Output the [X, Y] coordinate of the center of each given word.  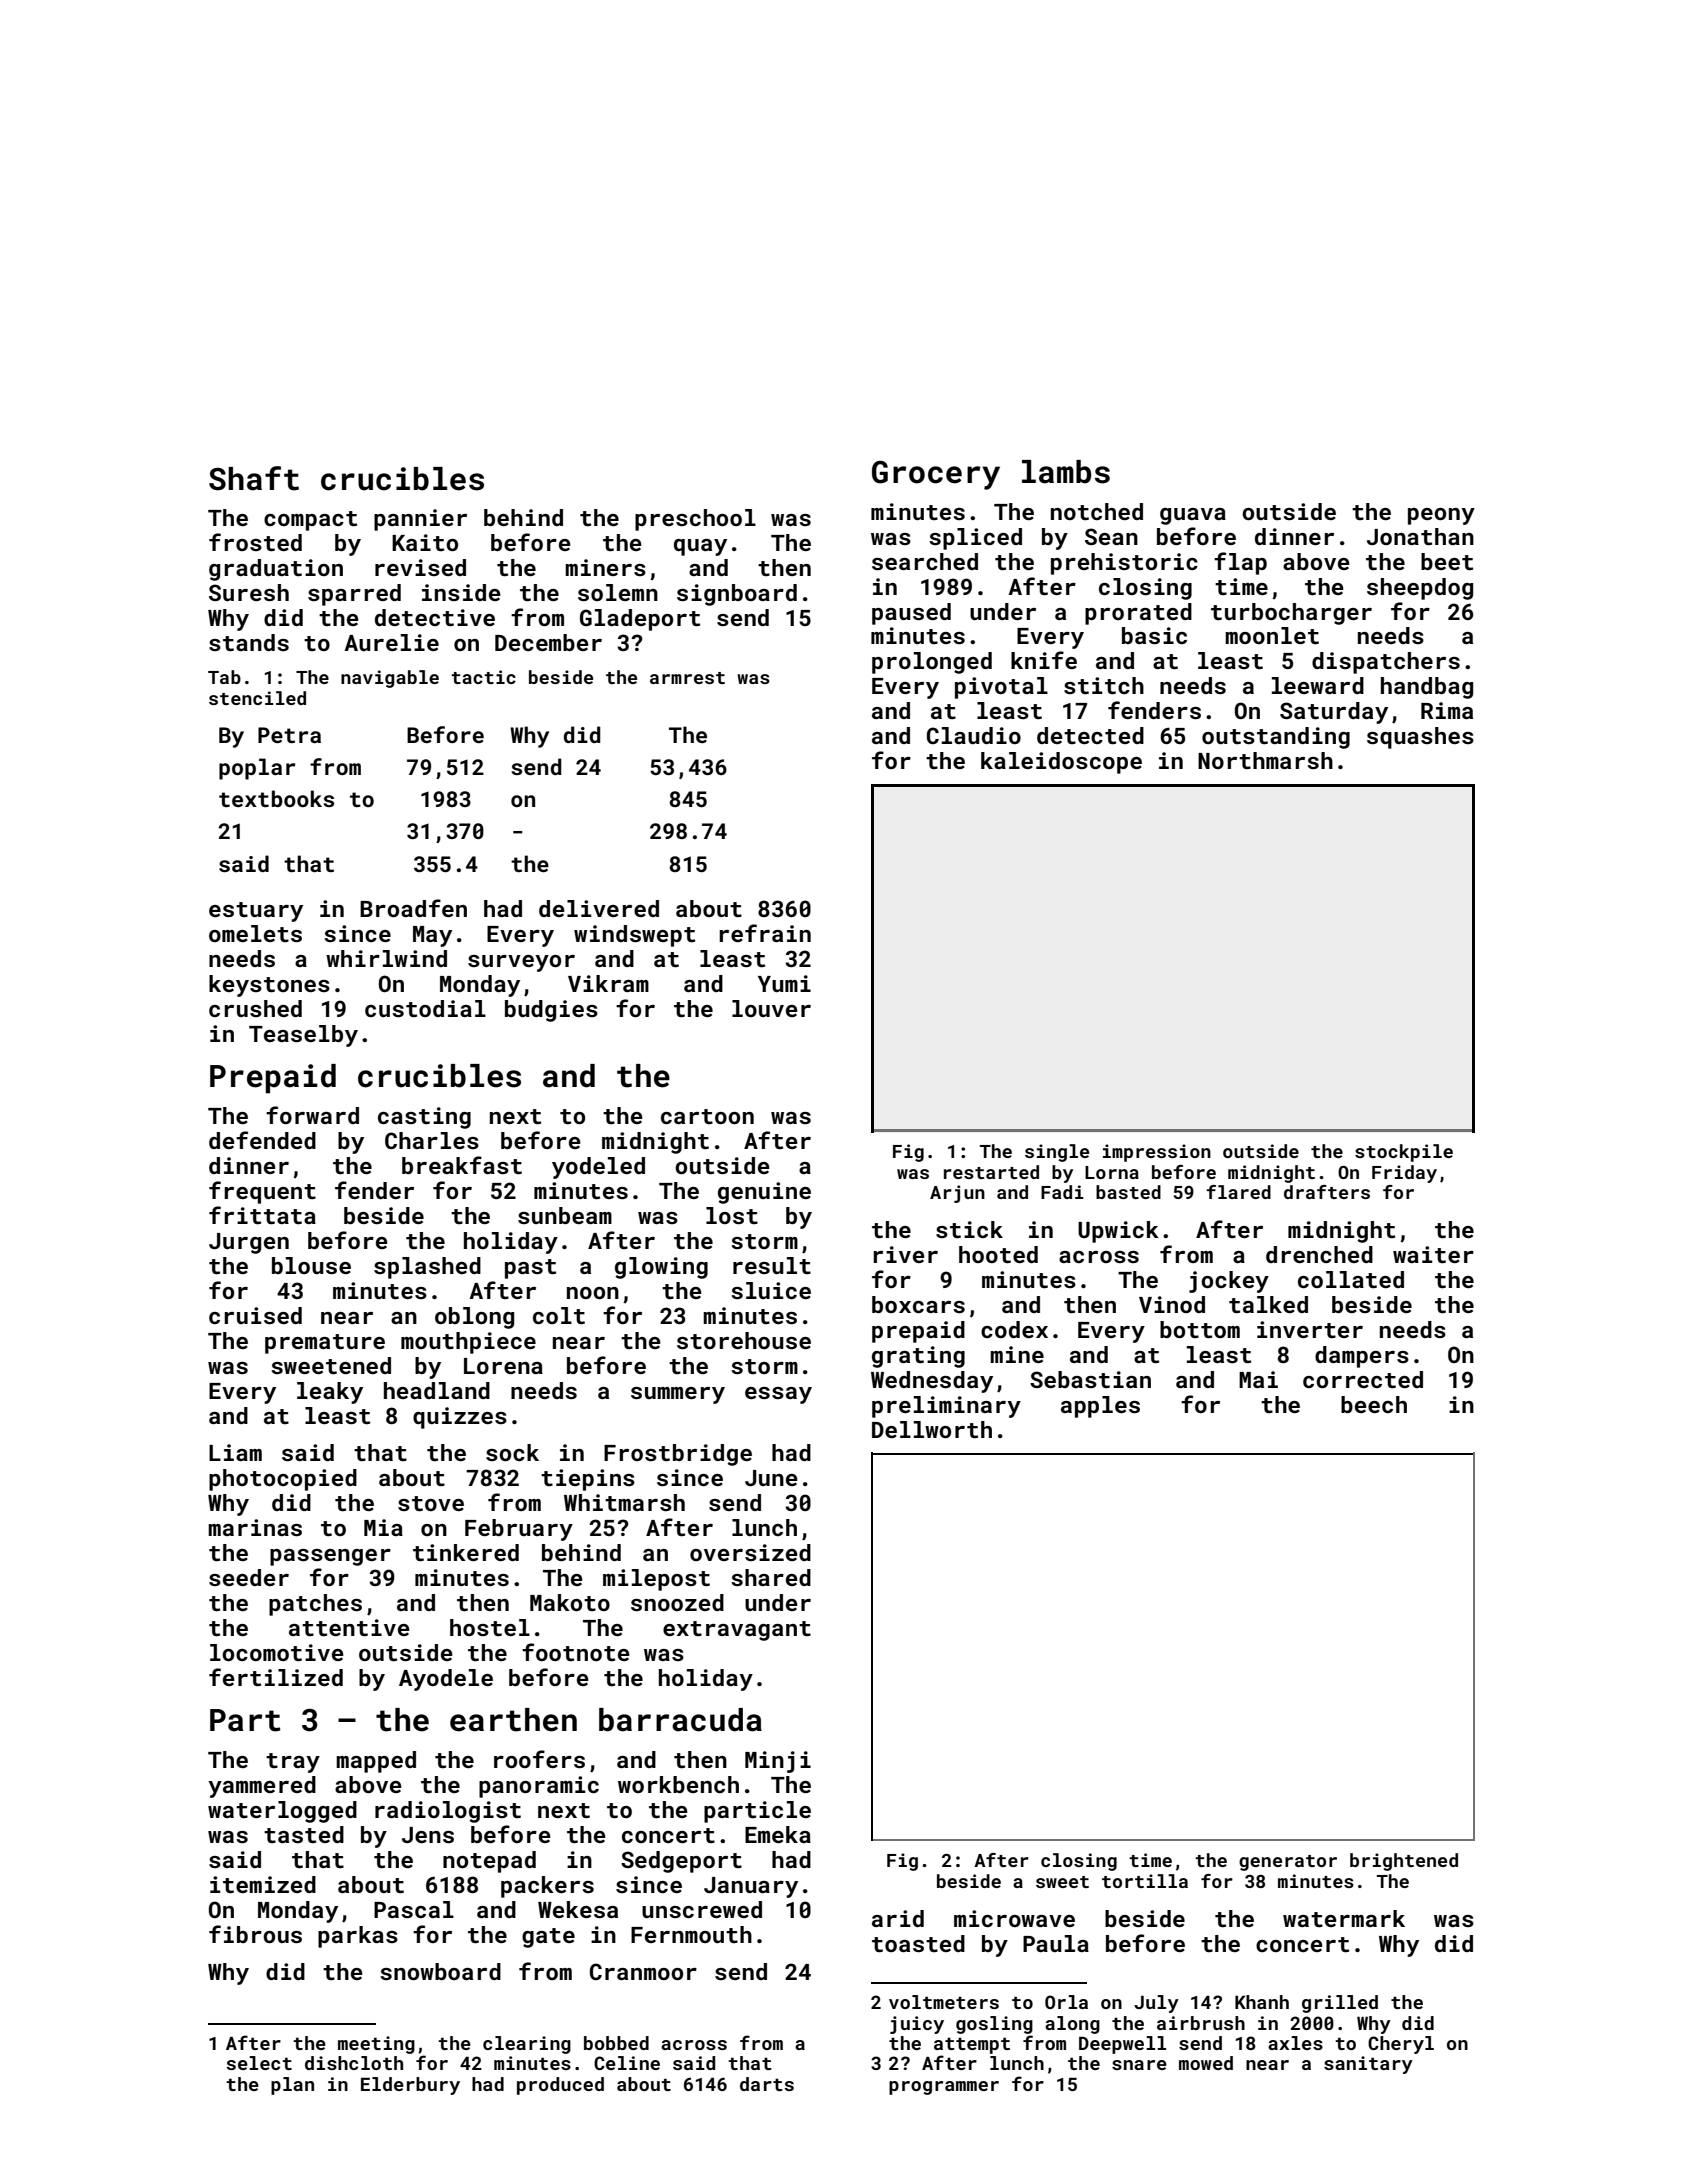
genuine [764, 1193]
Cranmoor [643, 1971]
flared [1238, 1192]
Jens [428, 1835]
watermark [1344, 1918]
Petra [289, 735]
